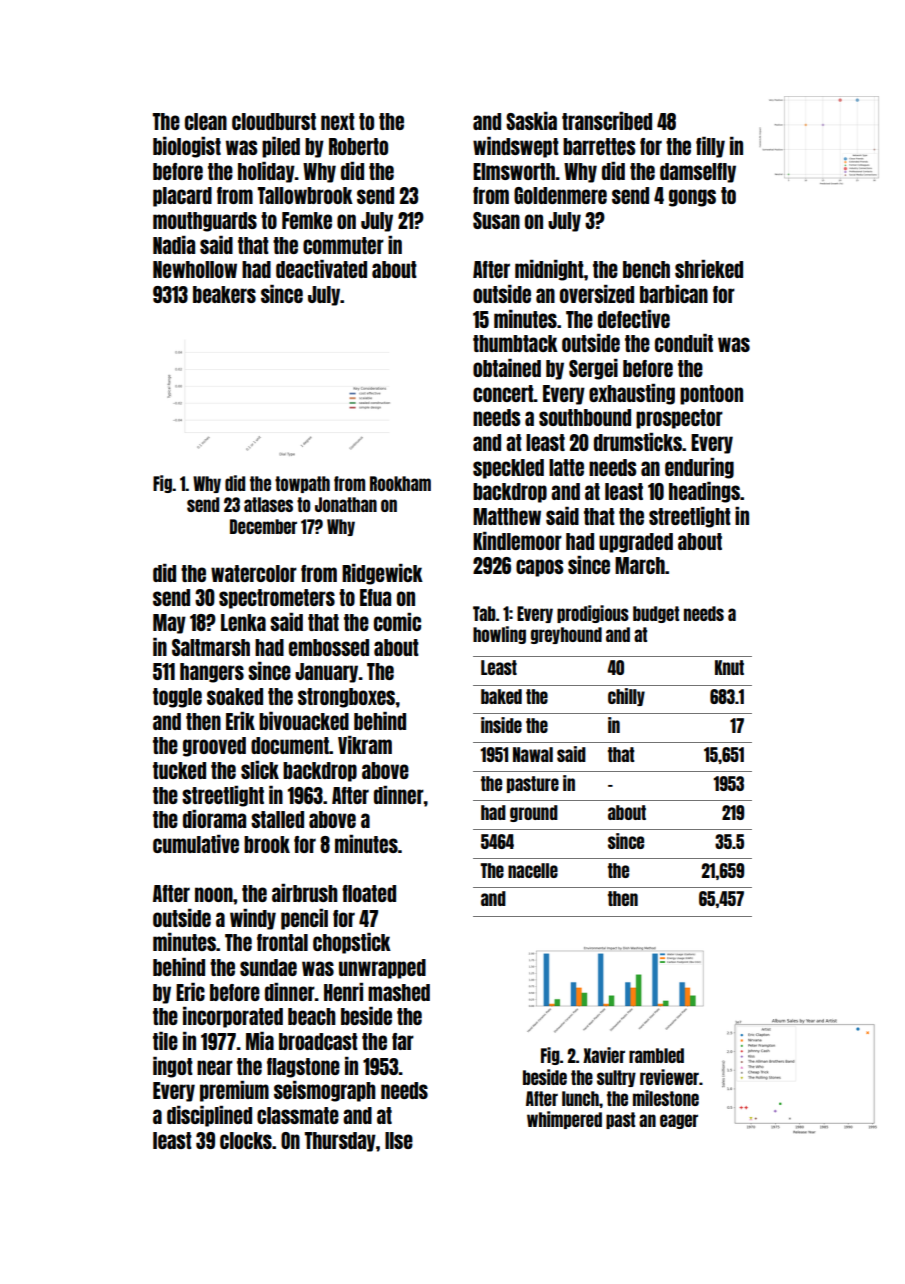  What do you see at coordinates (729, 667) in the page?
I see `Knut` at bounding box center [729, 667].
